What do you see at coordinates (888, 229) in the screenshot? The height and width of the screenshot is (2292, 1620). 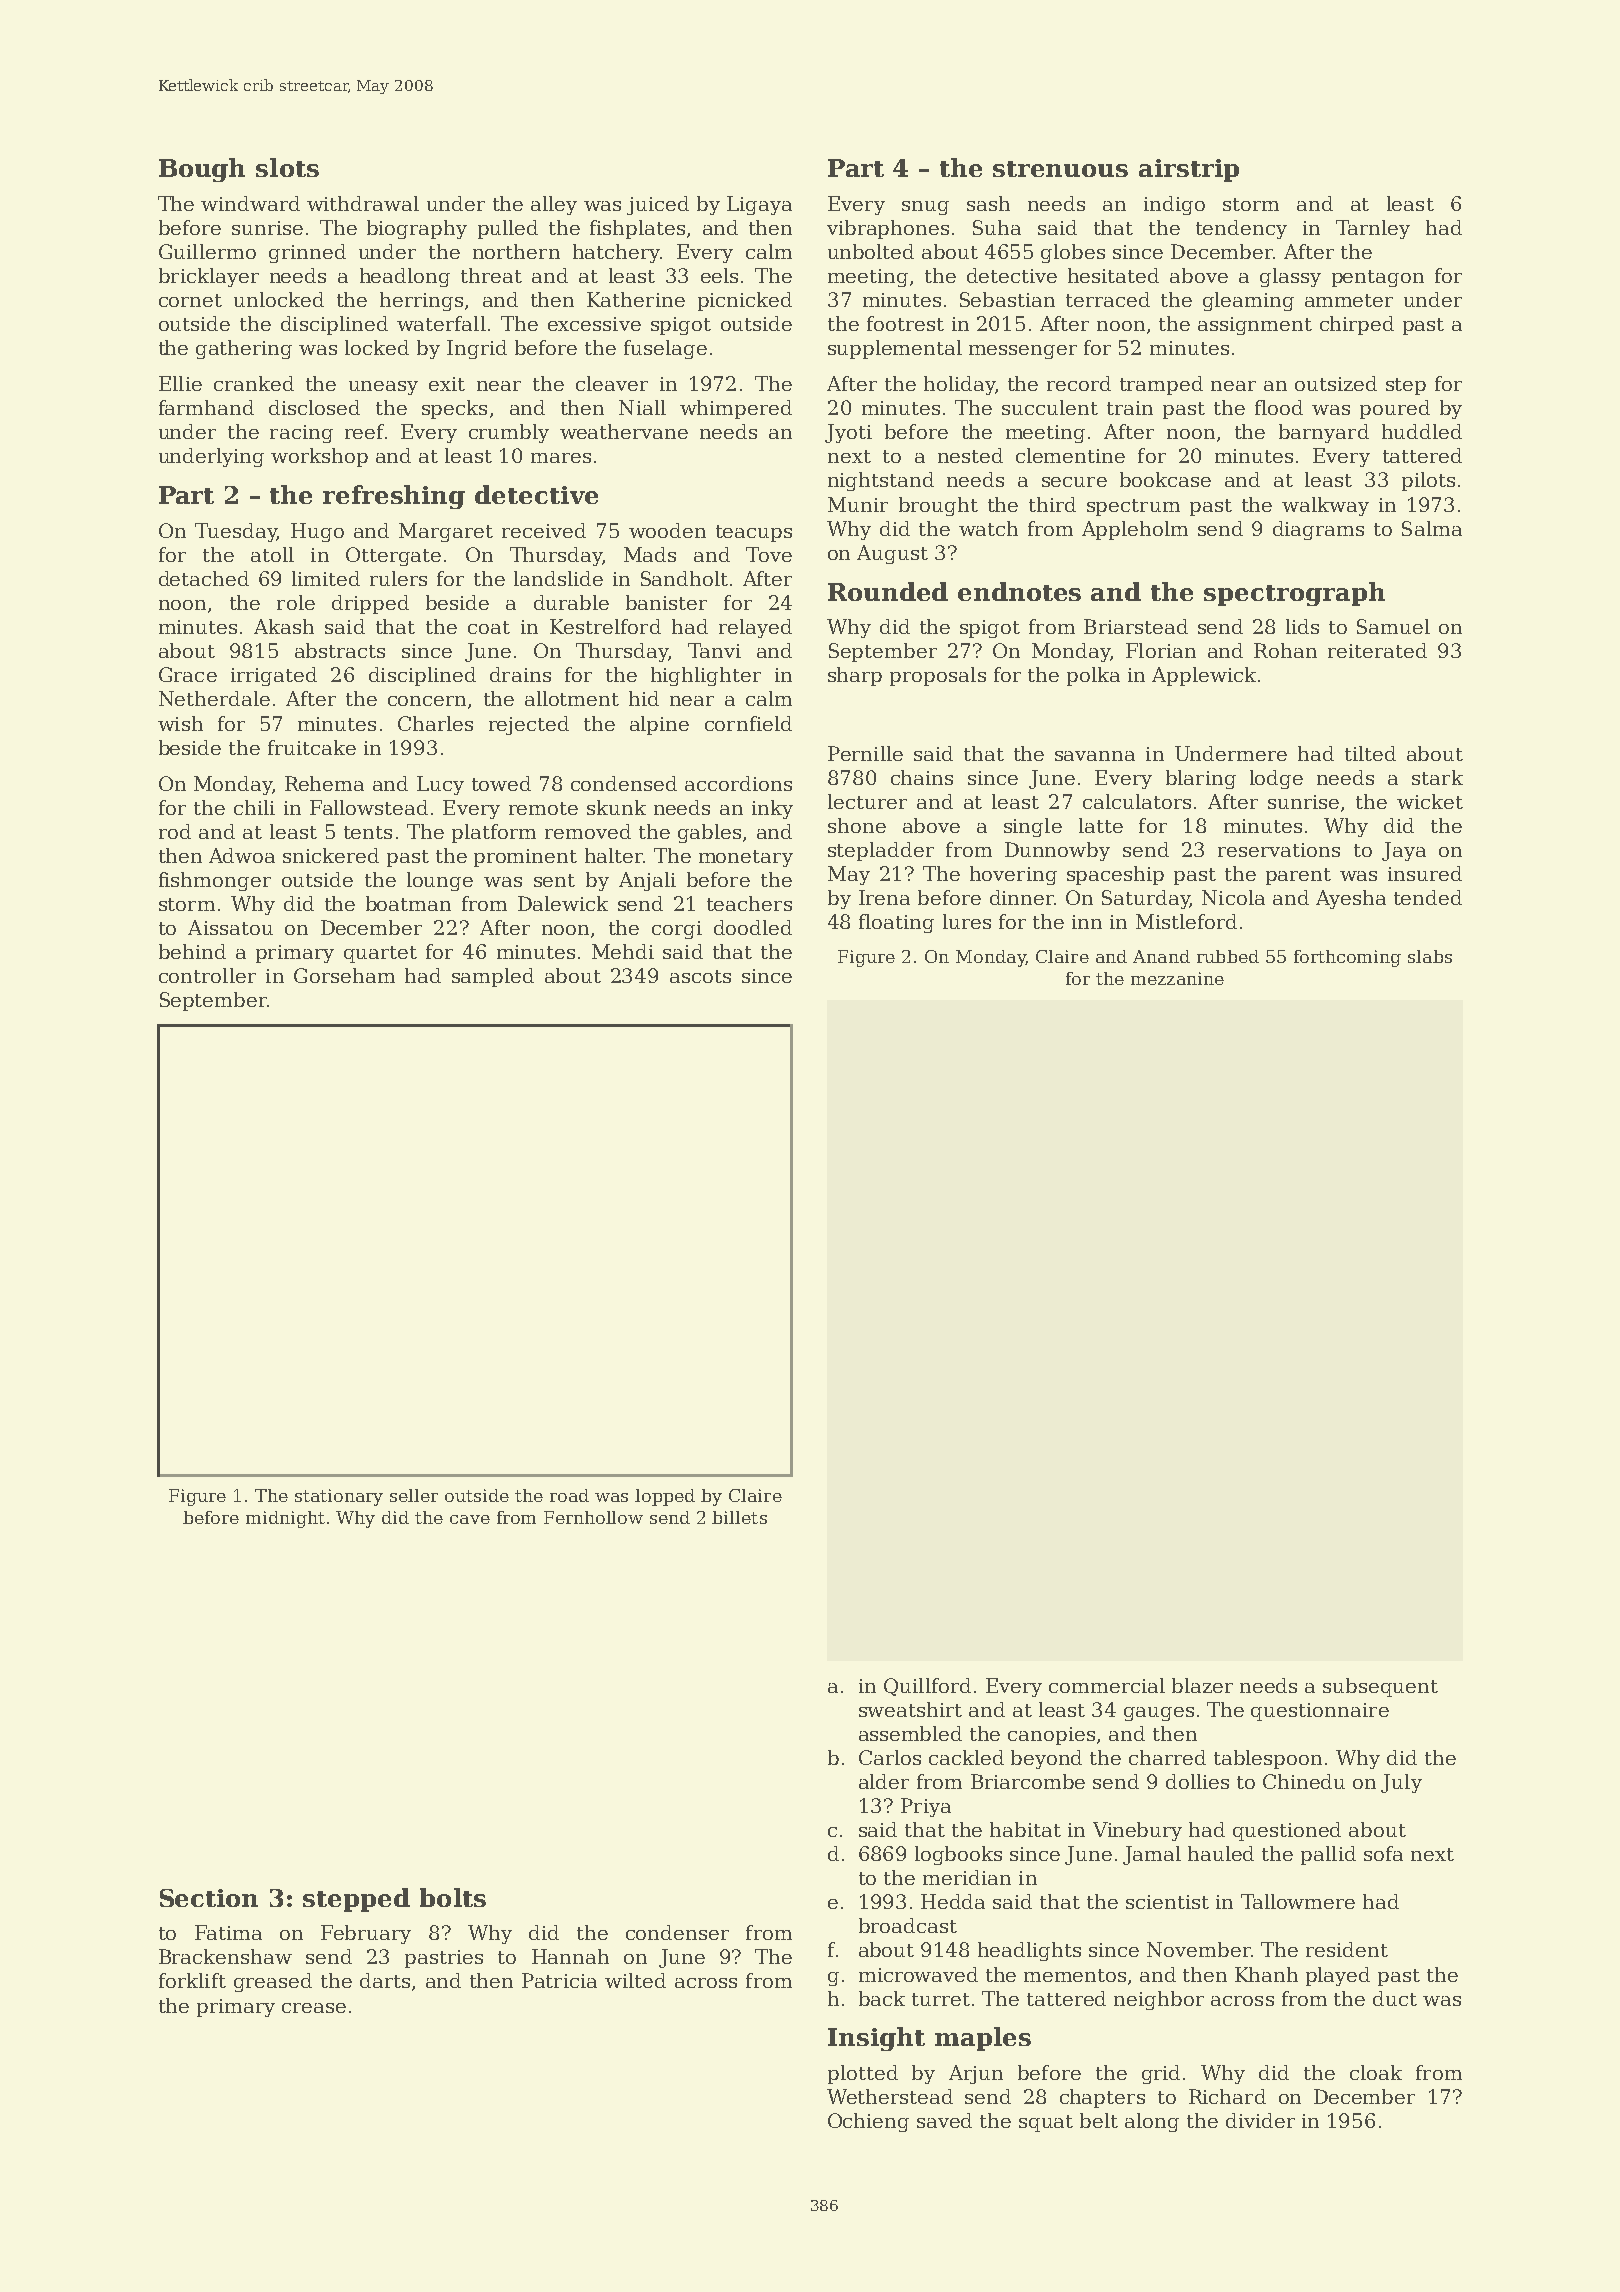 I see `vibraphones` at bounding box center [888, 229].
